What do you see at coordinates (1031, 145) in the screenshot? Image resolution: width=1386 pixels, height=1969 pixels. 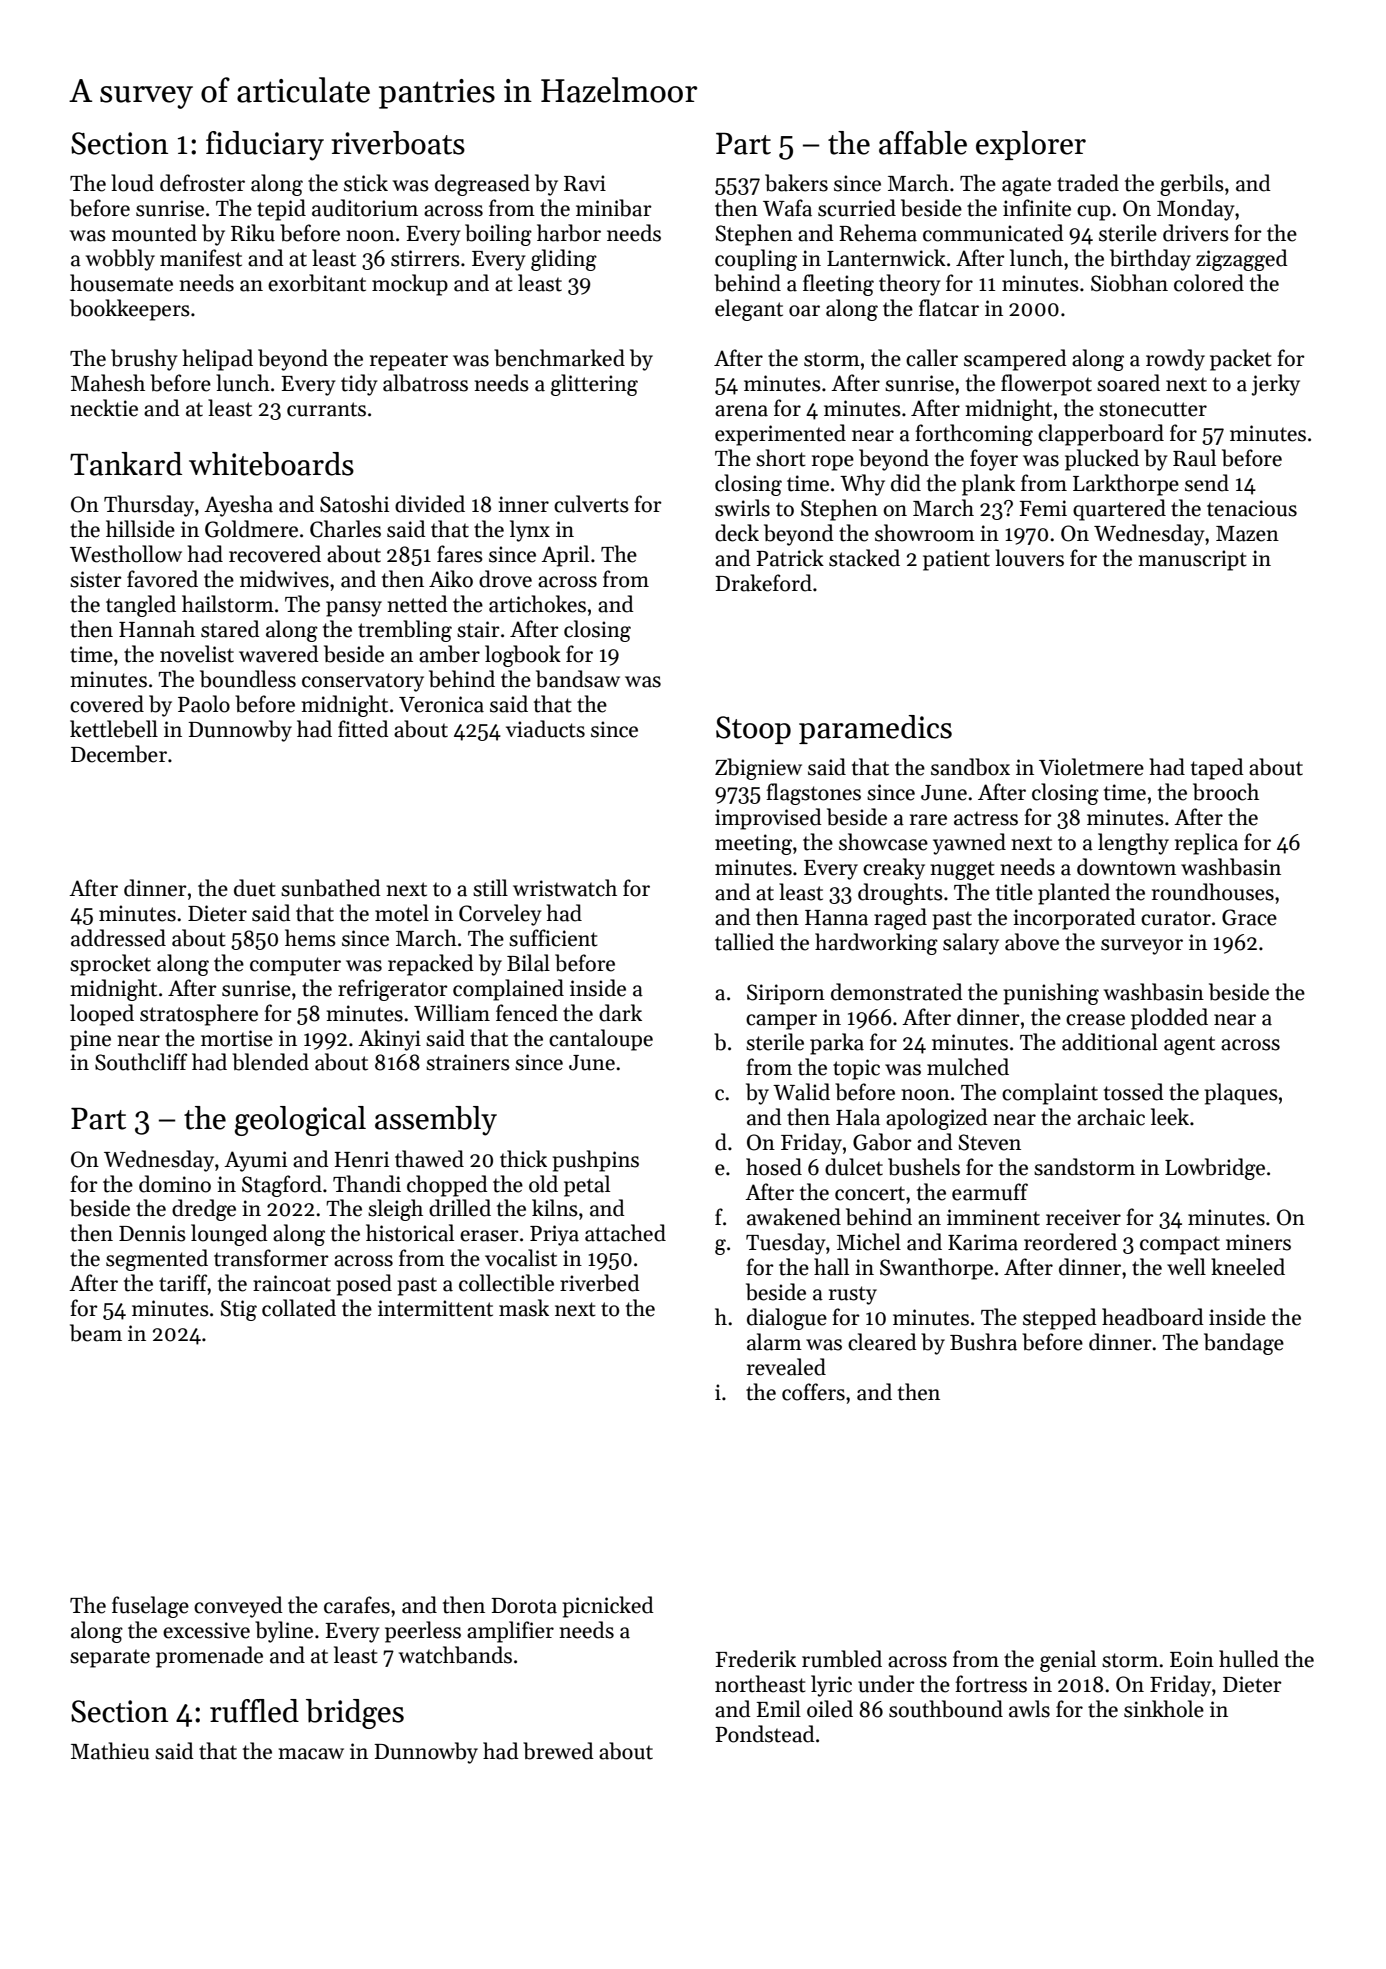 I see `explorer` at bounding box center [1031, 145].
